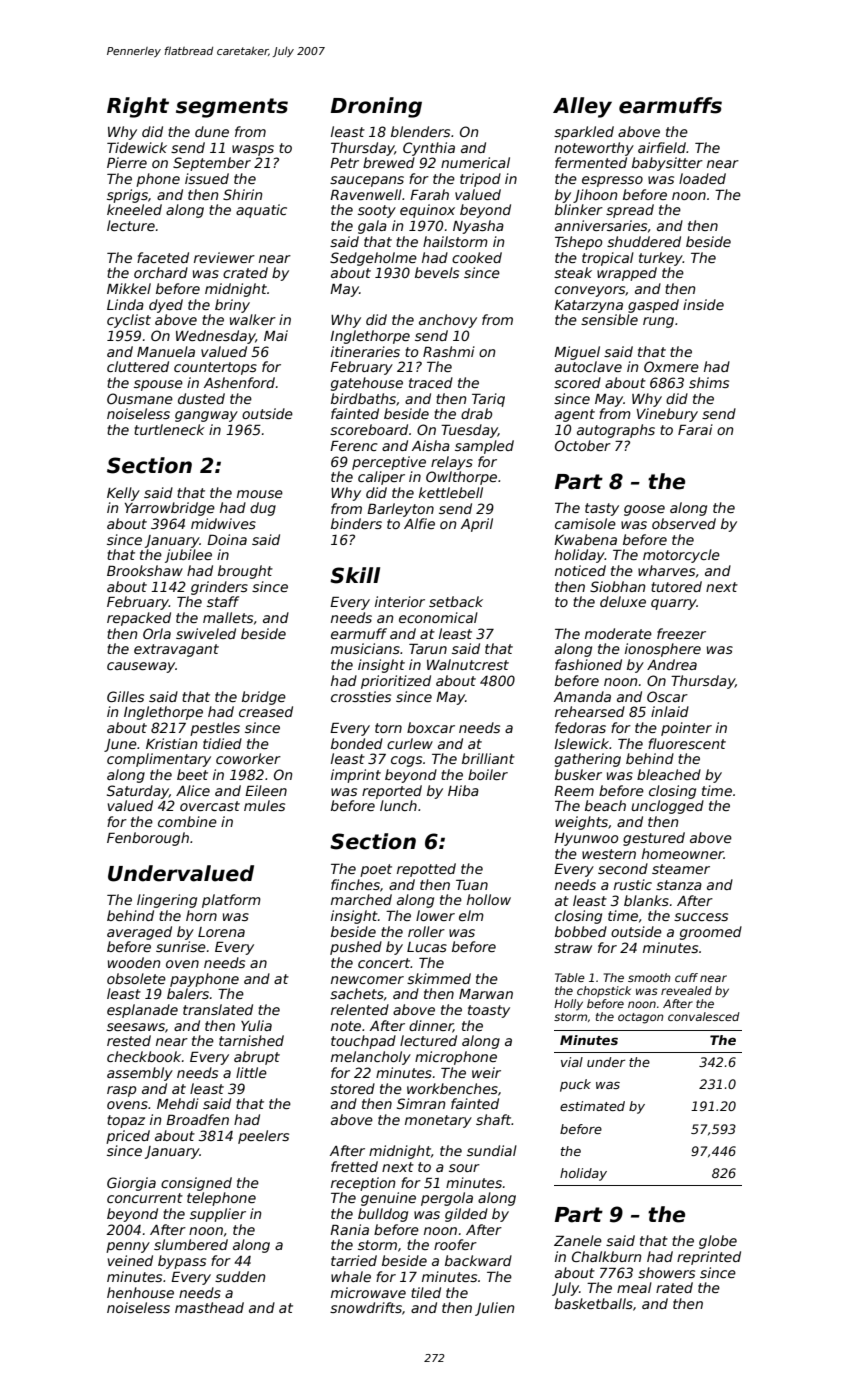 Image resolution: width=849 pixels, height=1400 pixels. Describe the element at coordinates (703, 304) in the screenshot. I see `inside` at that location.
